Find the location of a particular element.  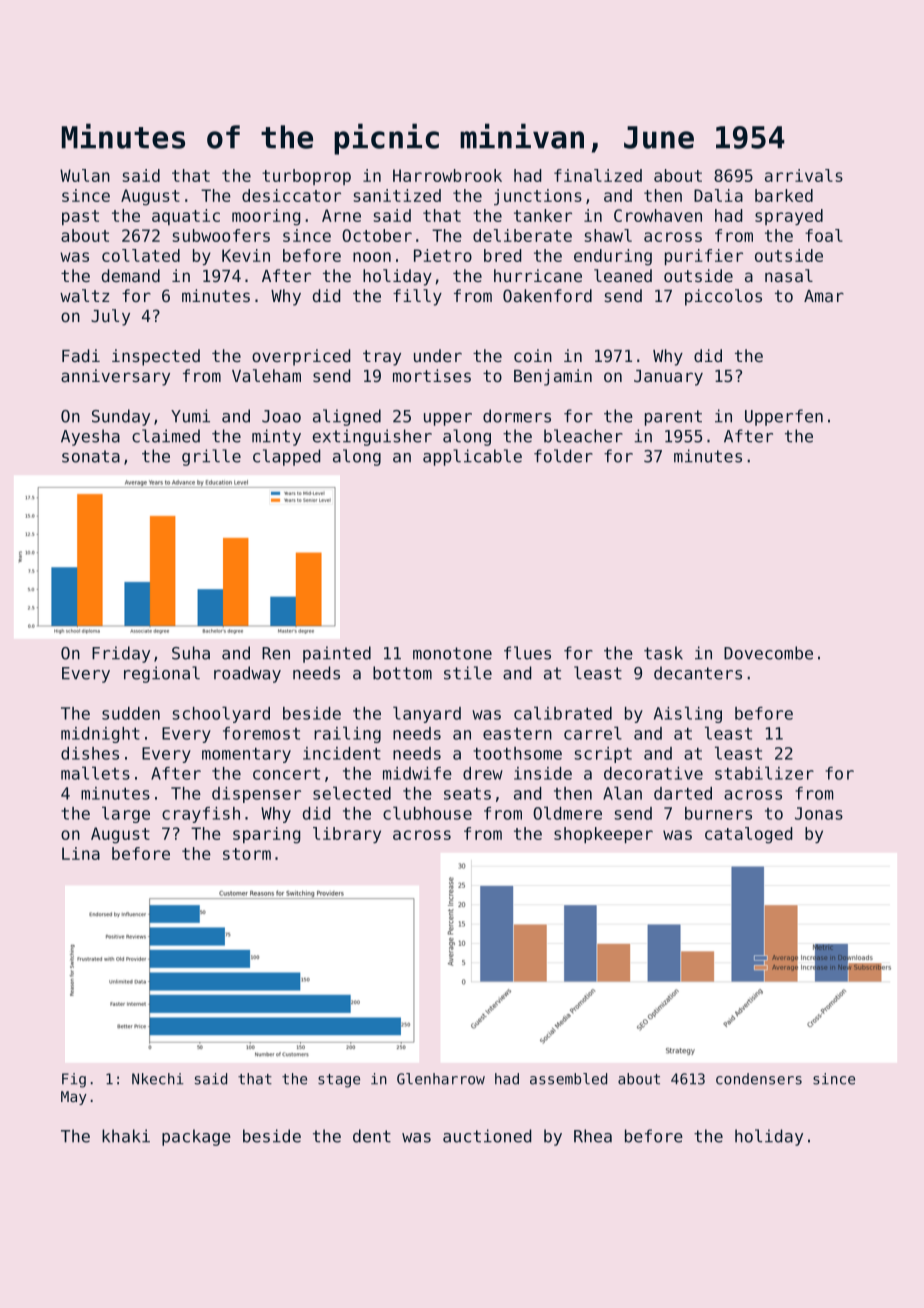

assembled is located at coordinates (568, 1079).
